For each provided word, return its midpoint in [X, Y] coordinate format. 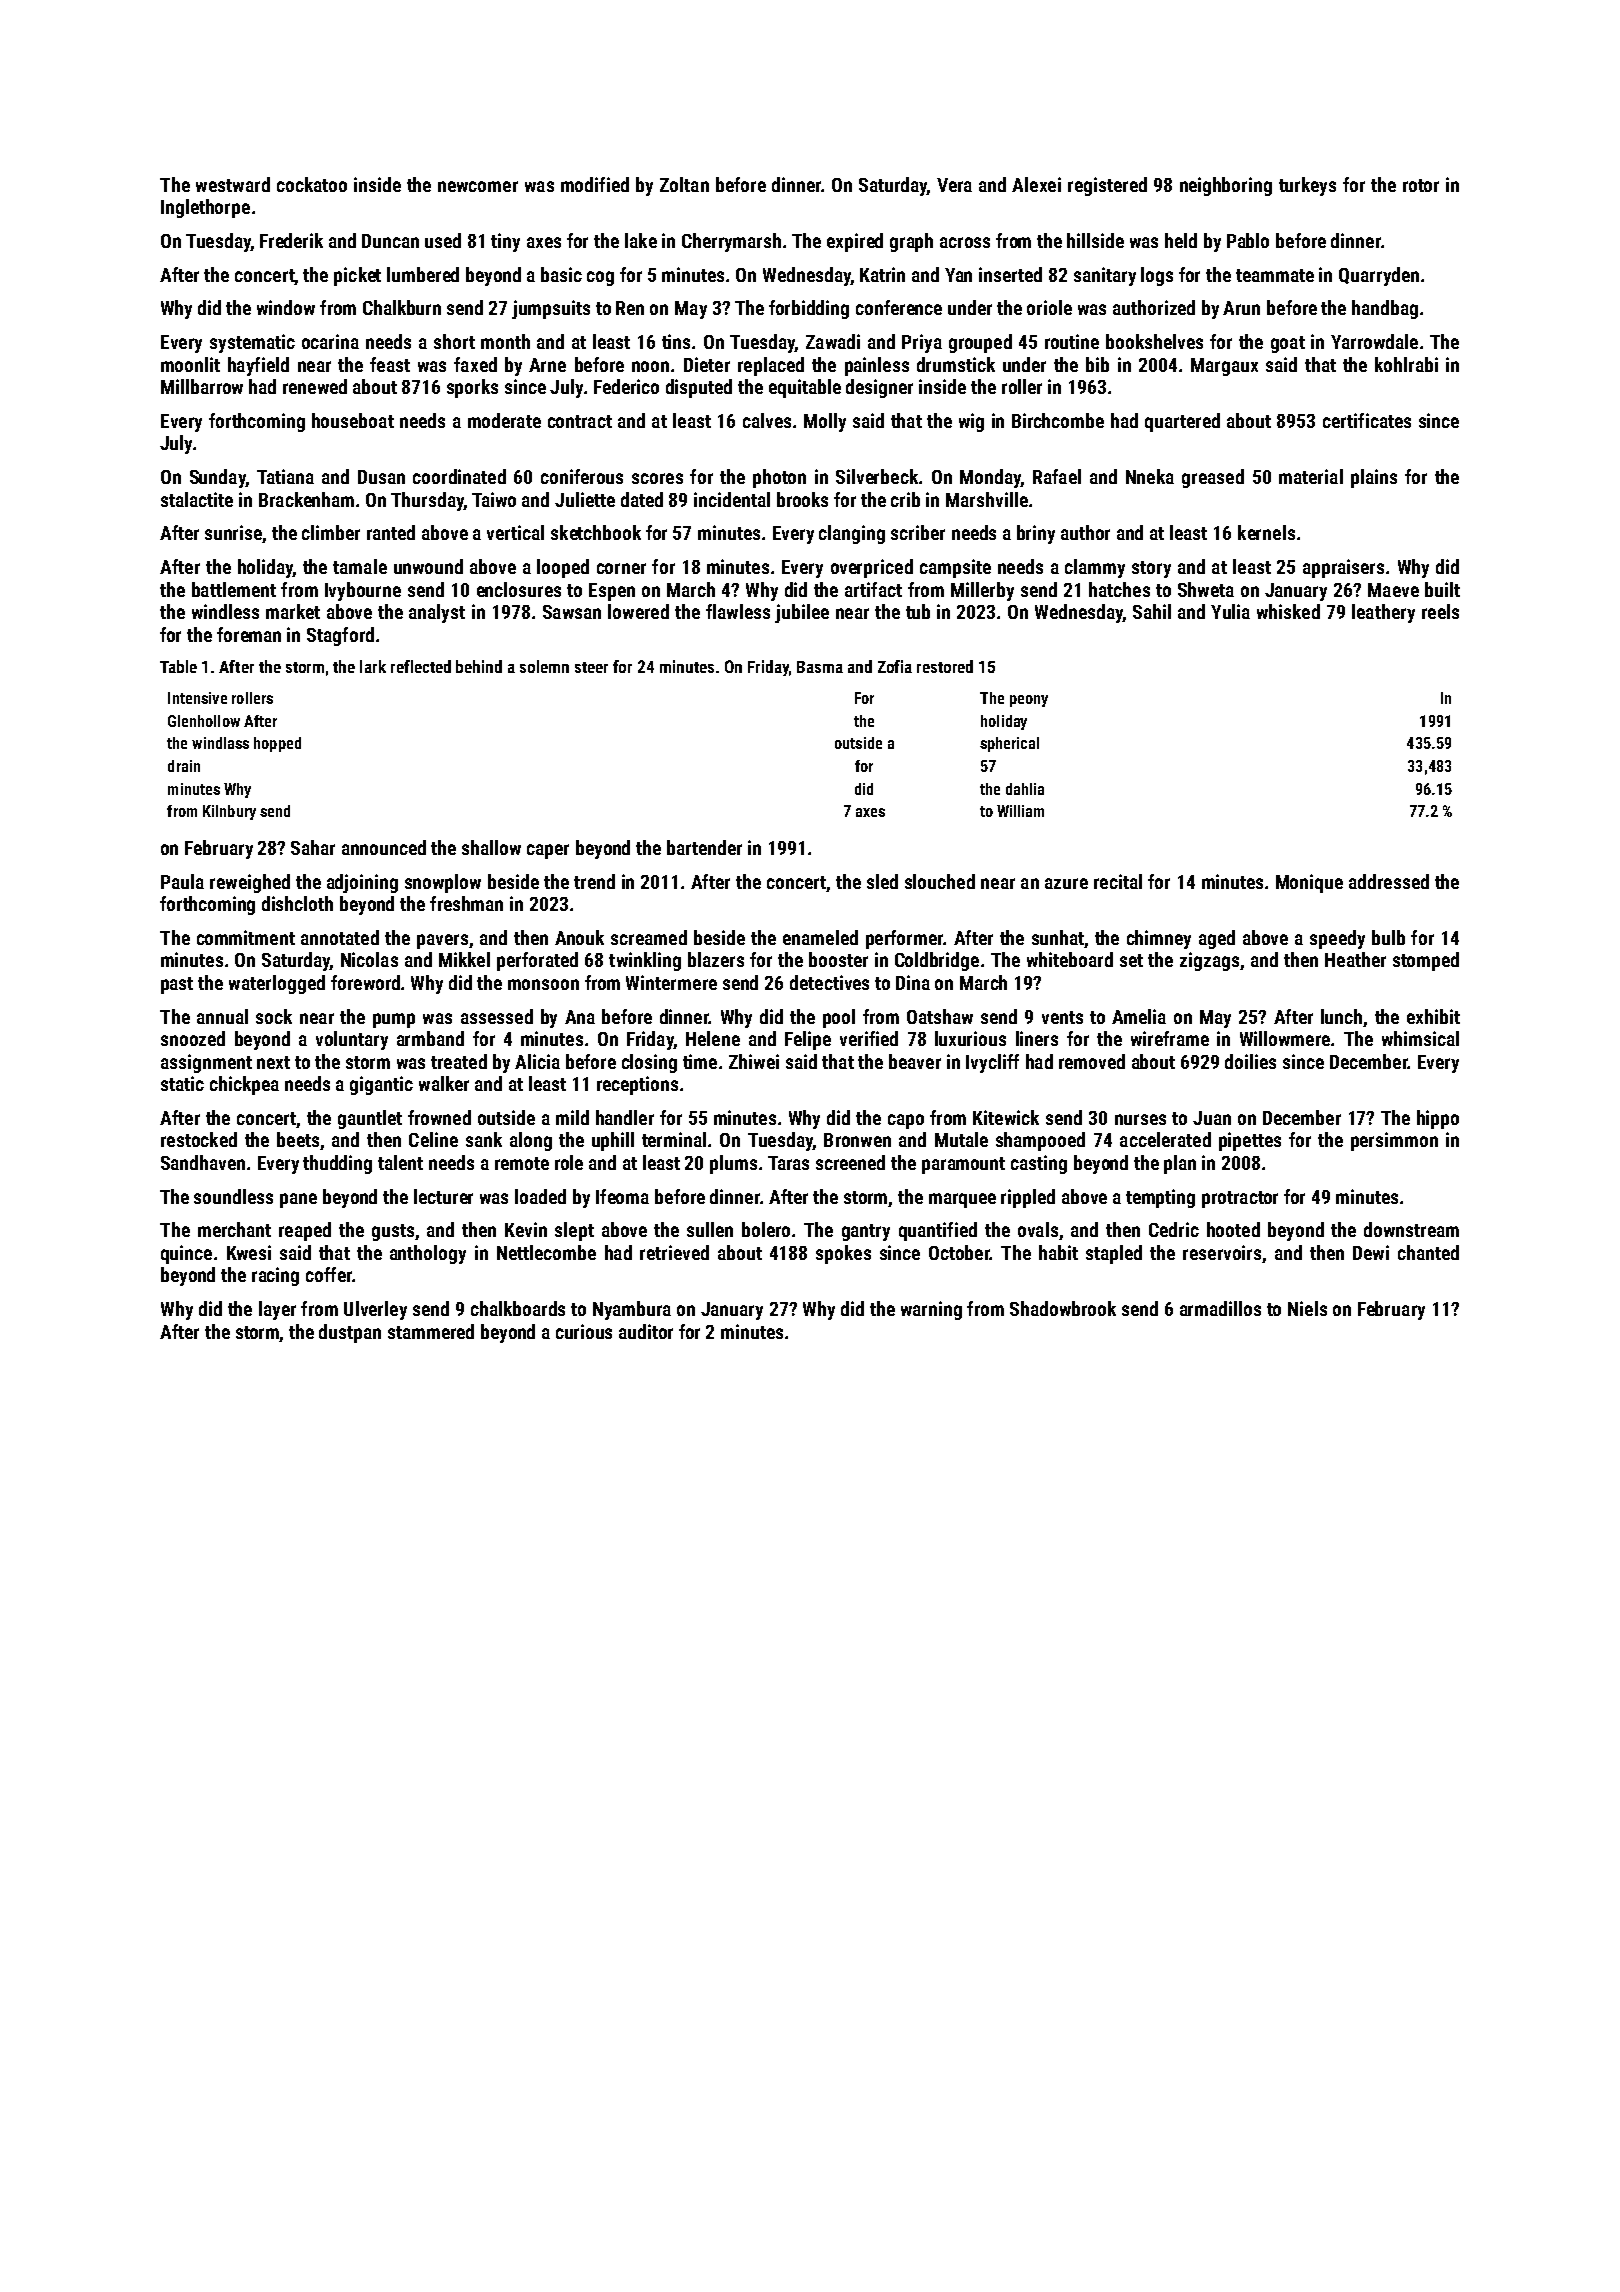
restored [945, 666]
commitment [246, 937]
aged [1217, 939]
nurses [1140, 1119]
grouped [980, 343]
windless [225, 611]
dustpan [350, 1333]
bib [1097, 364]
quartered [1182, 422]
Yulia [1230, 611]
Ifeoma [622, 1196]
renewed [315, 386]
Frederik [291, 240]
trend [594, 881]
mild [572, 1117]
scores [657, 478]
